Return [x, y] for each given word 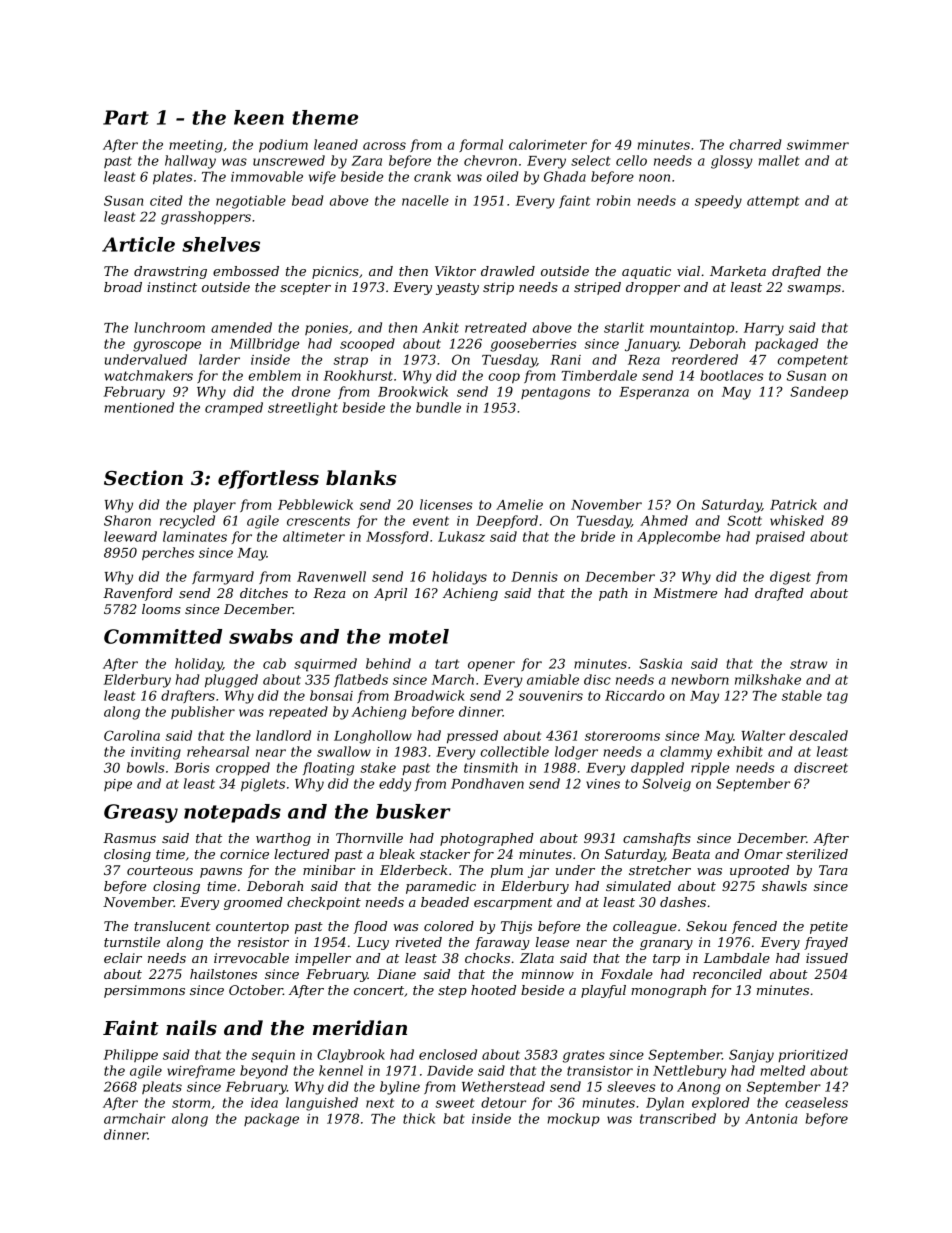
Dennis [534, 577]
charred [756, 144]
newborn [700, 679]
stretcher [660, 870]
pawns [221, 873]
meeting [196, 146]
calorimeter [548, 144]
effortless [268, 479]
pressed [472, 736]
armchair [134, 1118]
